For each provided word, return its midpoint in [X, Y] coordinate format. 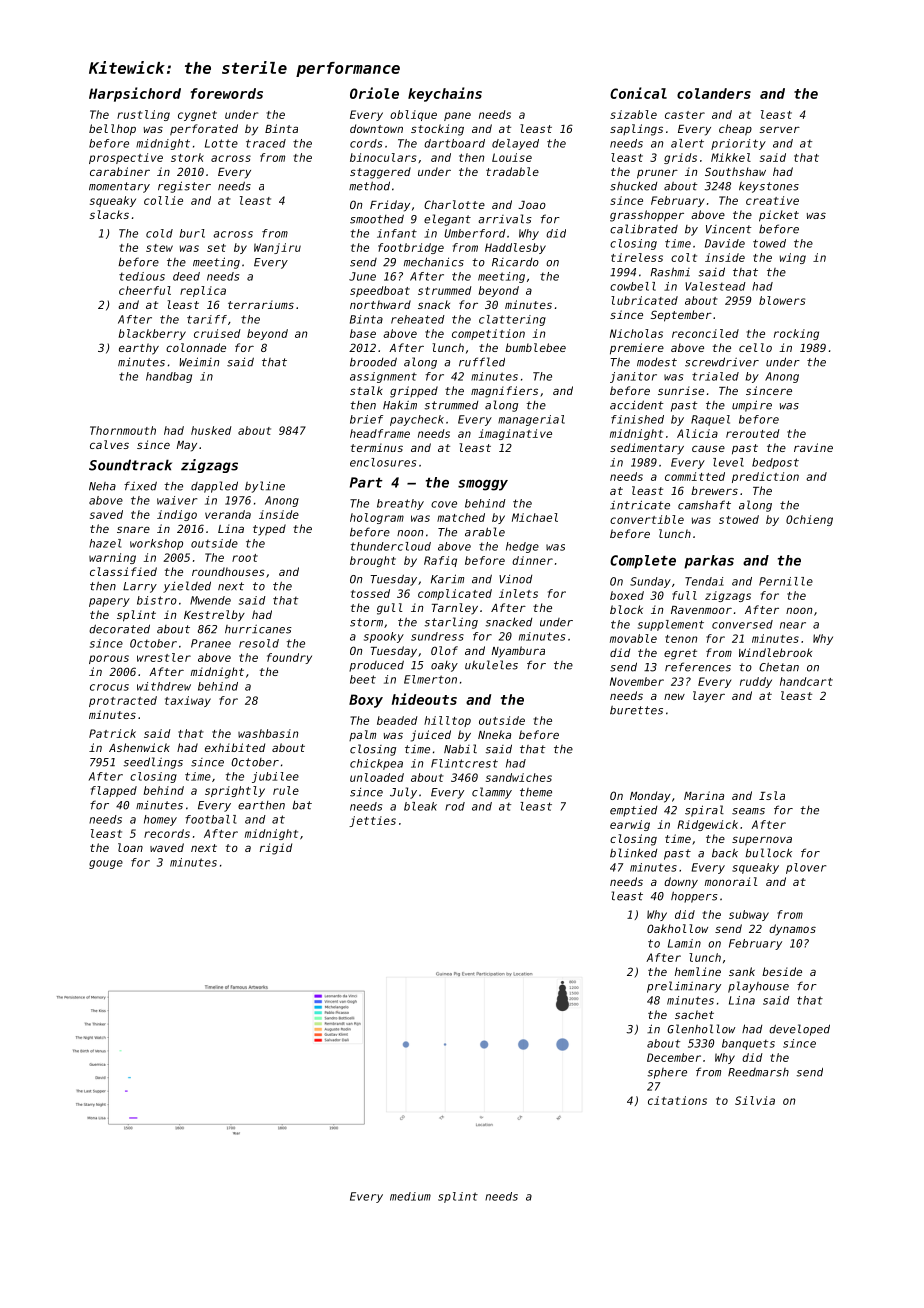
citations [677, 1100]
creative [772, 200]
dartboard [454, 143]
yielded [187, 587]
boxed [627, 595]
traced [266, 143]
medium [410, 1196]
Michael [535, 517]
